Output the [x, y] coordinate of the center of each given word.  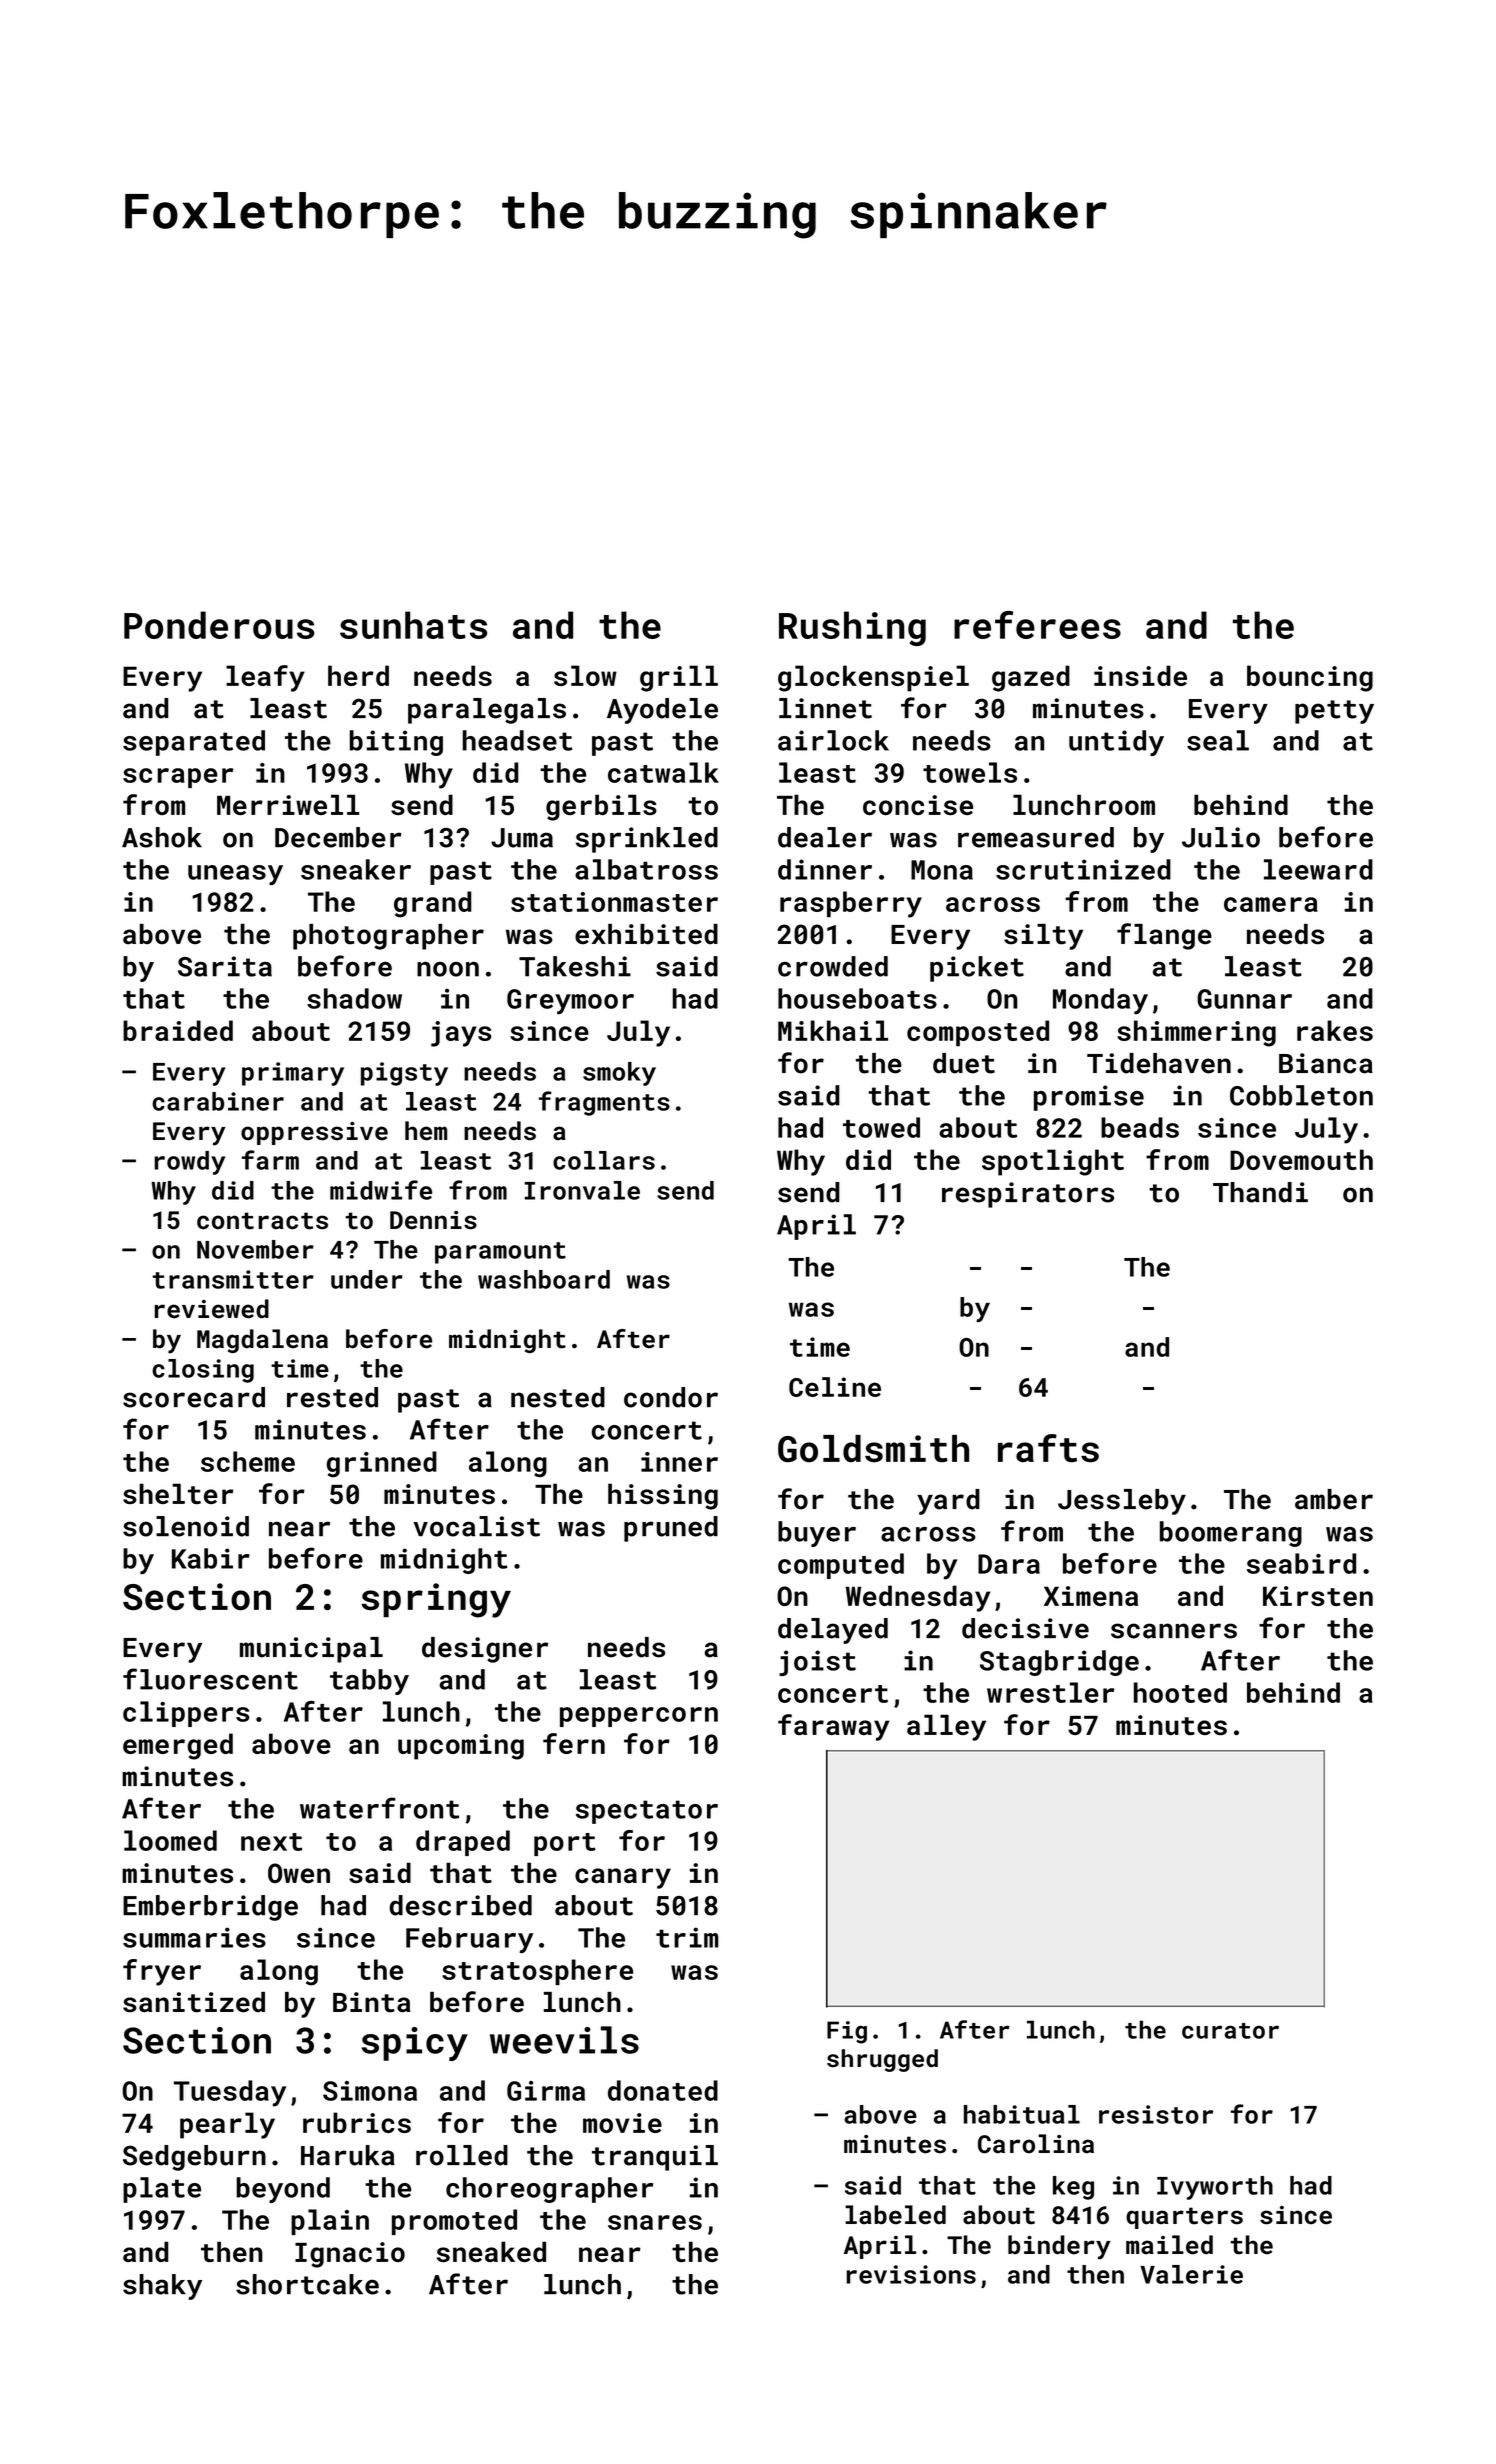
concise [918, 805]
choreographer [549, 2190]
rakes [1335, 1030]
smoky [619, 1074]
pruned [671, 1529]
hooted [1180, 1692]
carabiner [218, 1101]
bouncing [1310, 678]
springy [436, 1600]
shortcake [307, 2284]
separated [194, 743]
